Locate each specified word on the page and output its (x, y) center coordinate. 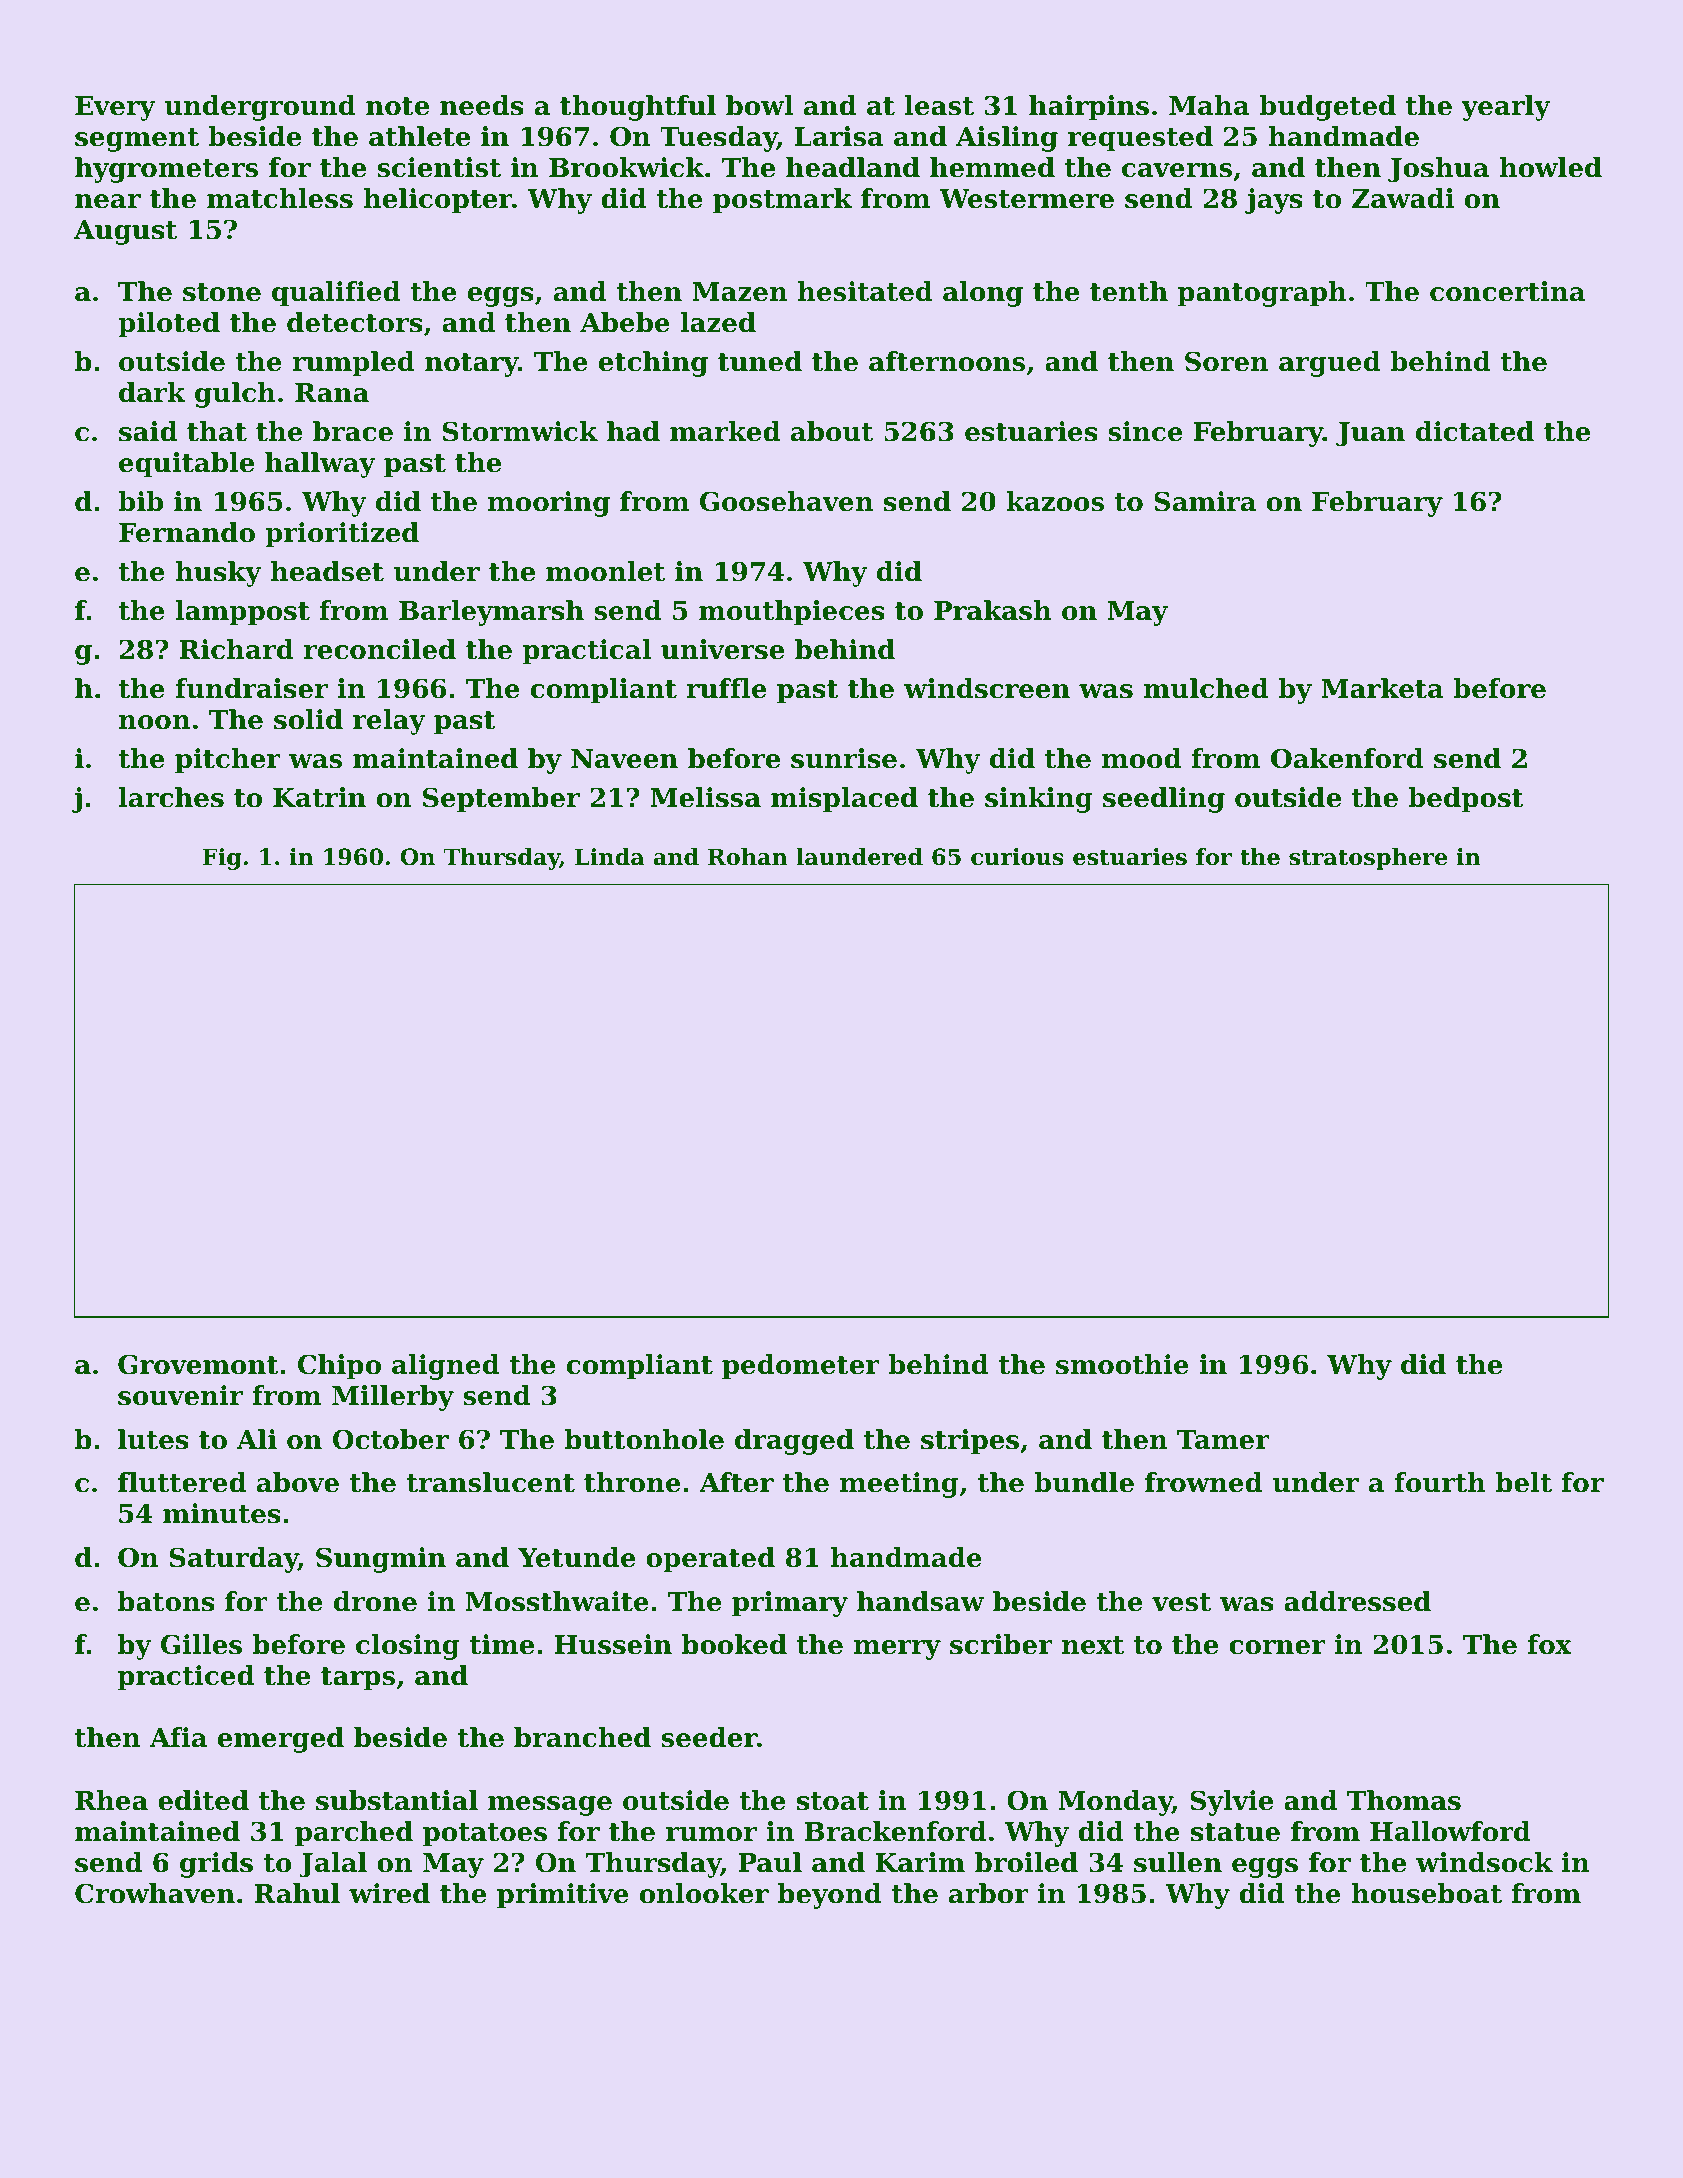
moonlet (605, 571)
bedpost (1466, 800)
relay (389, 722)
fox (1550, 1644)
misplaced (844, 800)
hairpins (1089, 108)
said (148, 431)
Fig (222, 859)
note (397, 106)
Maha (1209, 105)
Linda (610, 857)
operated (710, 1560)
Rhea (111, 1800)
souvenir (180, 1395)
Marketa (1382, 688)
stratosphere (1368, 859)
